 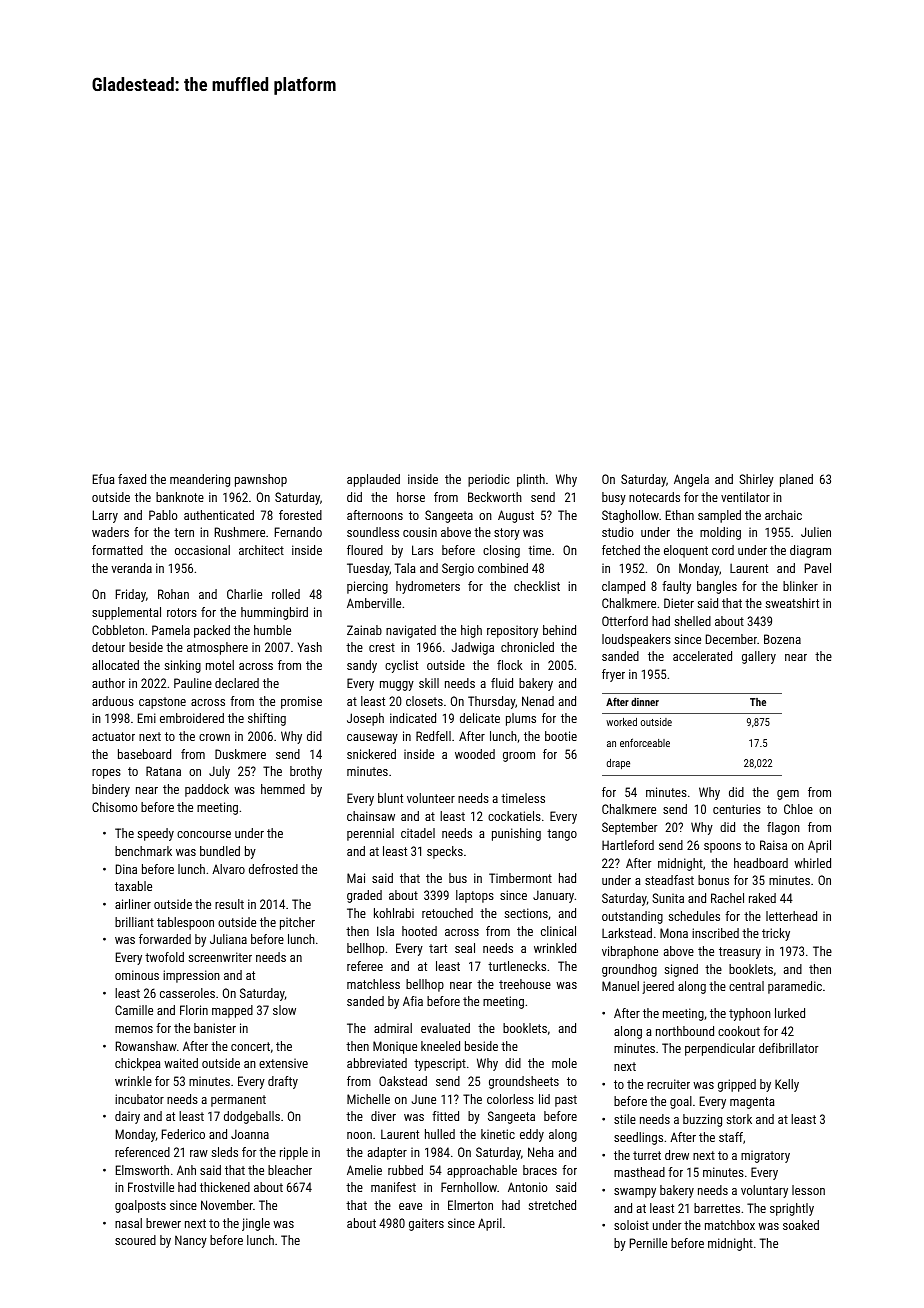 What do you see at coordinates (795, 987) in the document?
I see `paramedic` at bounding box center [795, 987].
